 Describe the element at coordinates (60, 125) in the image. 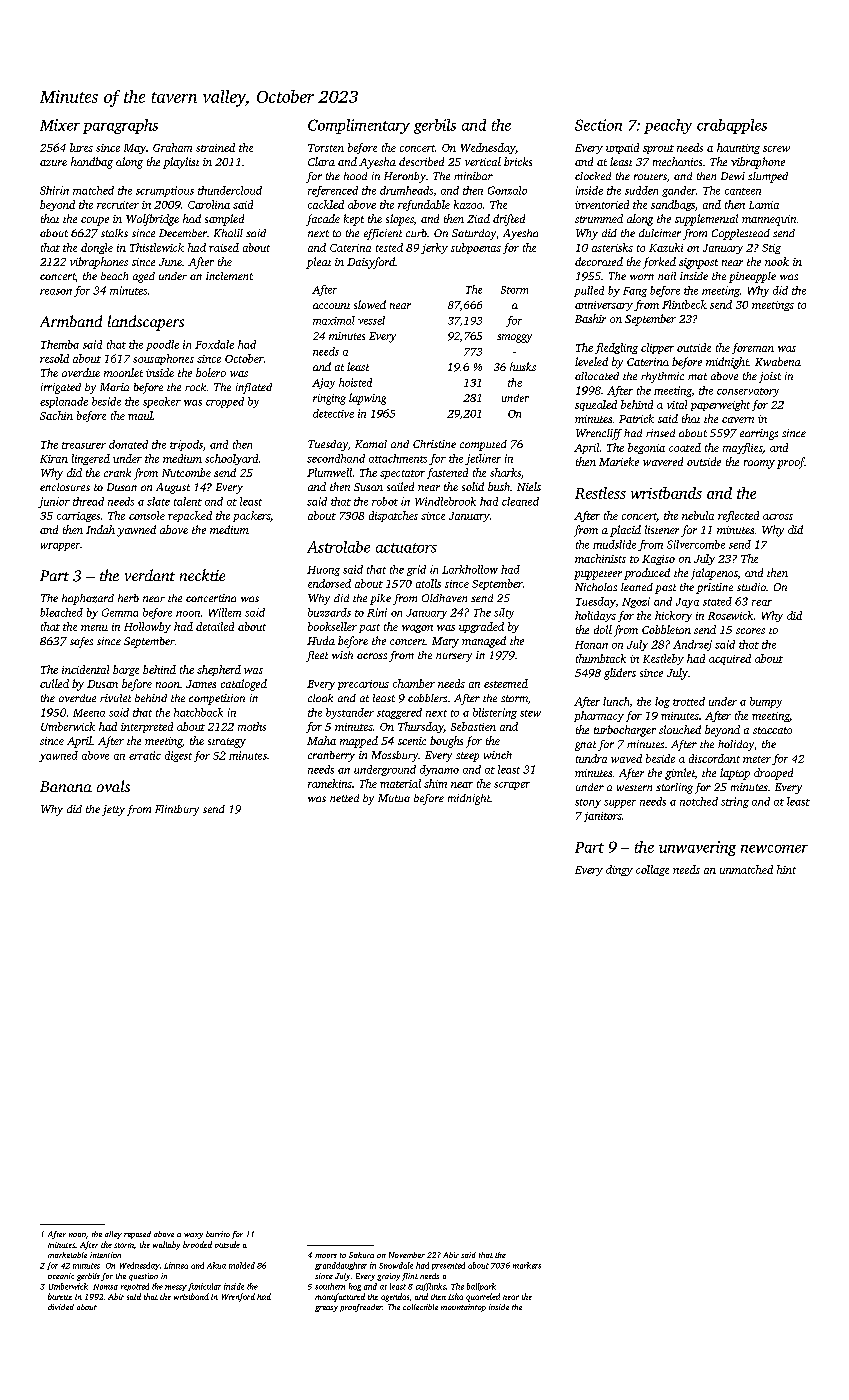

I see `Mixer` at that location.
